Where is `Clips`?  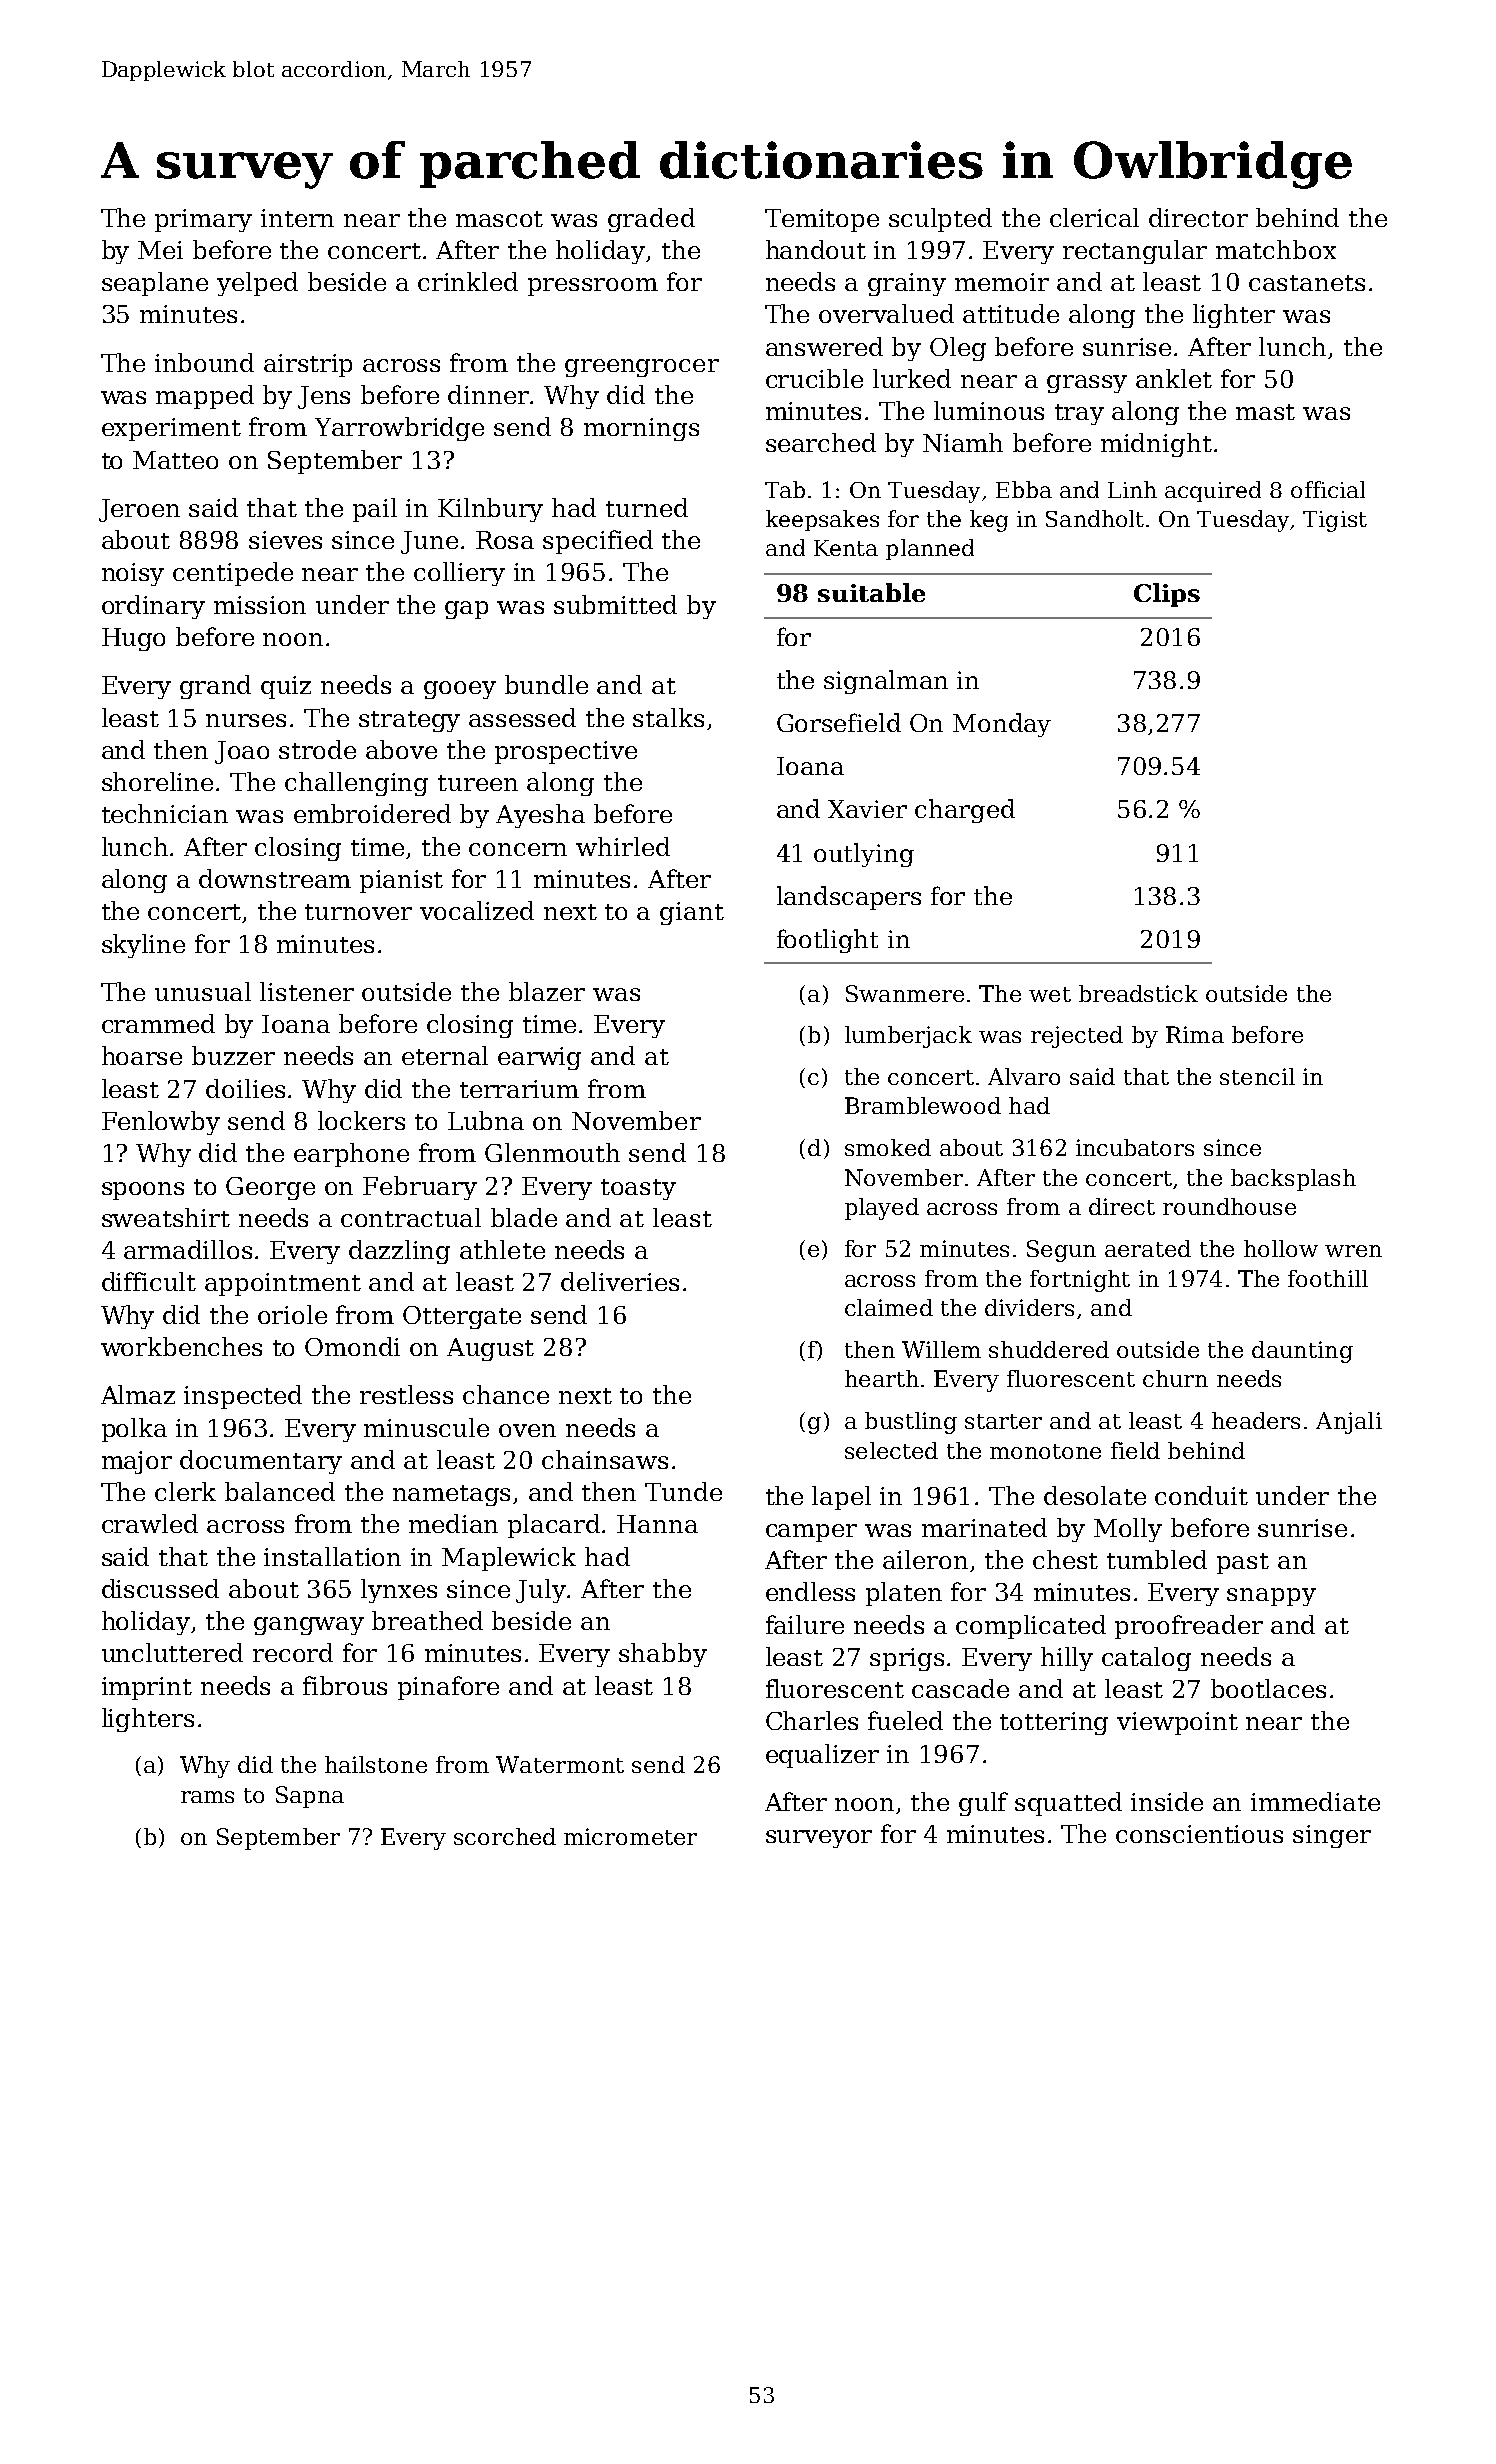
Clips is located at coordinates (1167, 595).
